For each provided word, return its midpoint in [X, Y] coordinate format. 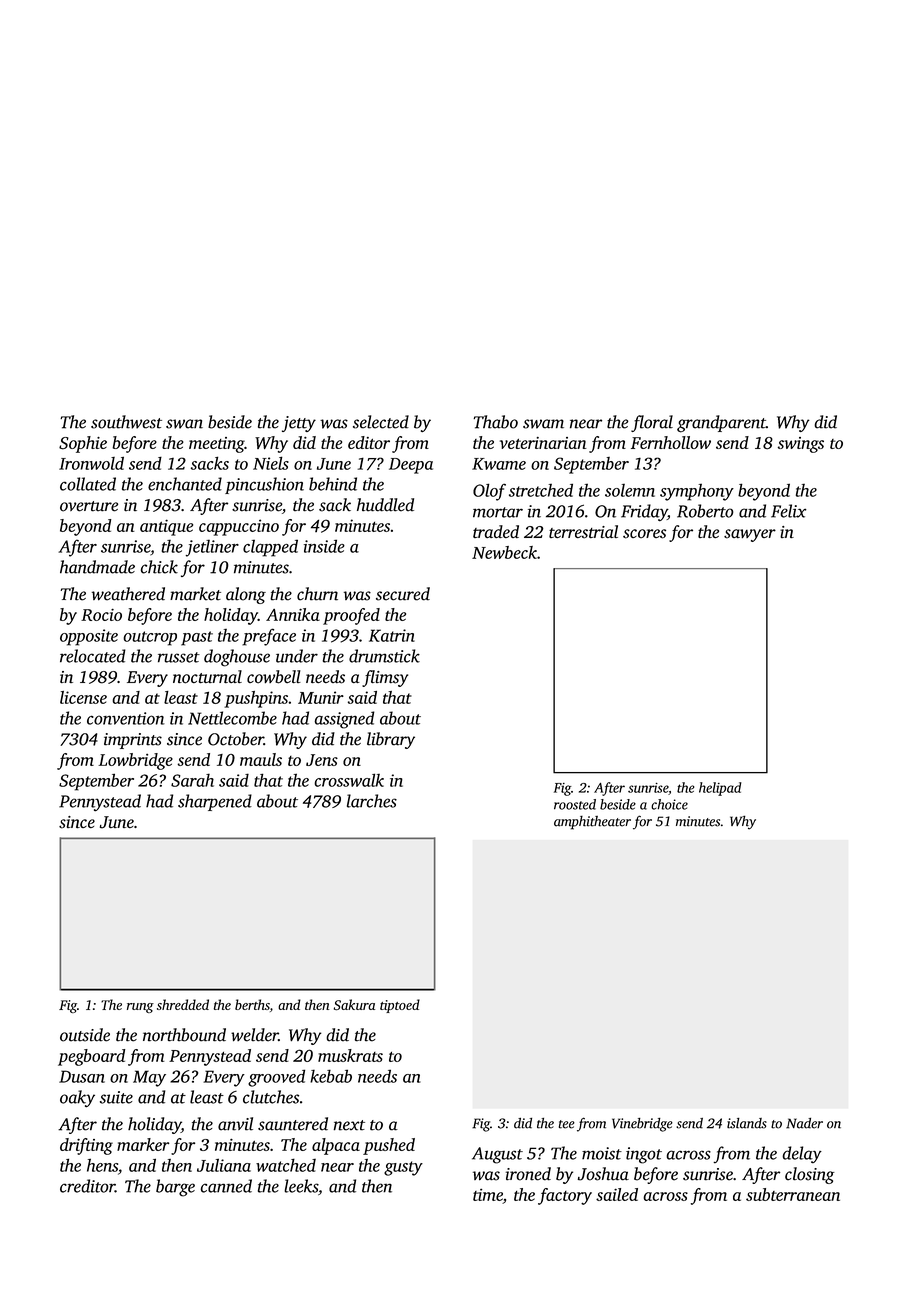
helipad [720, 789]
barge [175, 1188]
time [488, 1195]
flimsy [385, 678]
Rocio [101, 615]
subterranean [793, 1194]
